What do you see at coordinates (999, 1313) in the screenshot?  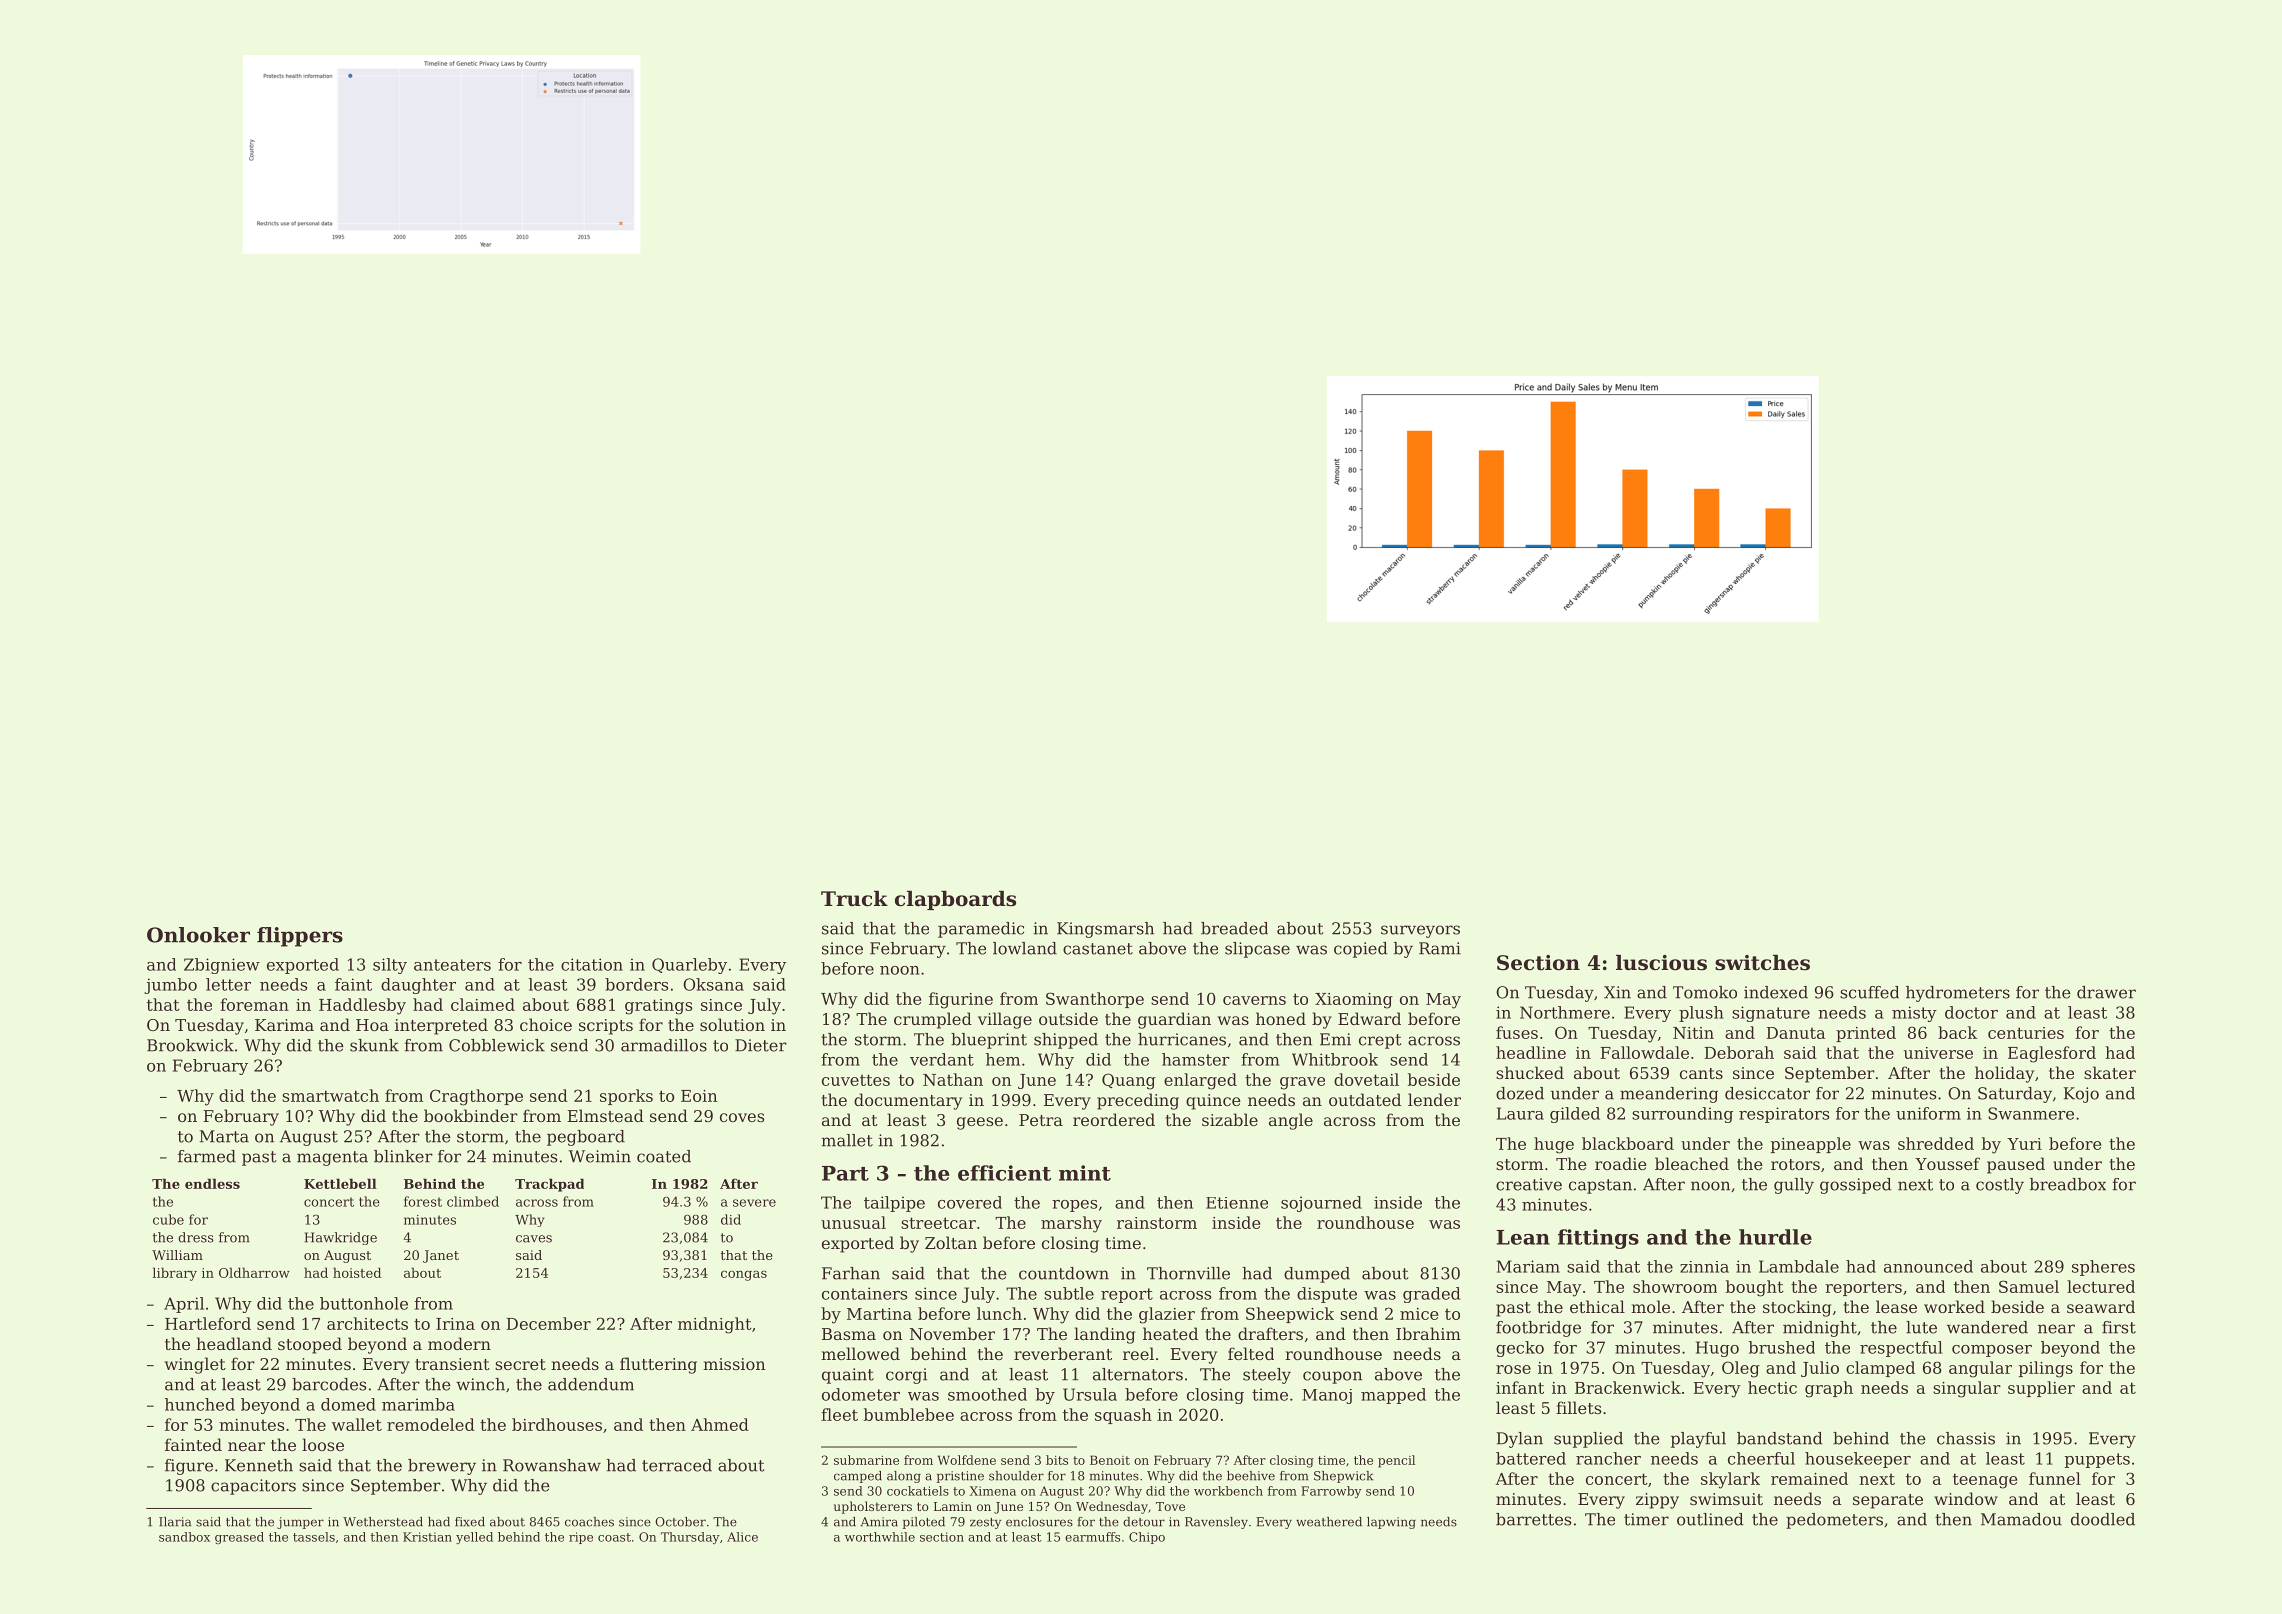 I see `lunch` at bounding box center [999, 1313].
